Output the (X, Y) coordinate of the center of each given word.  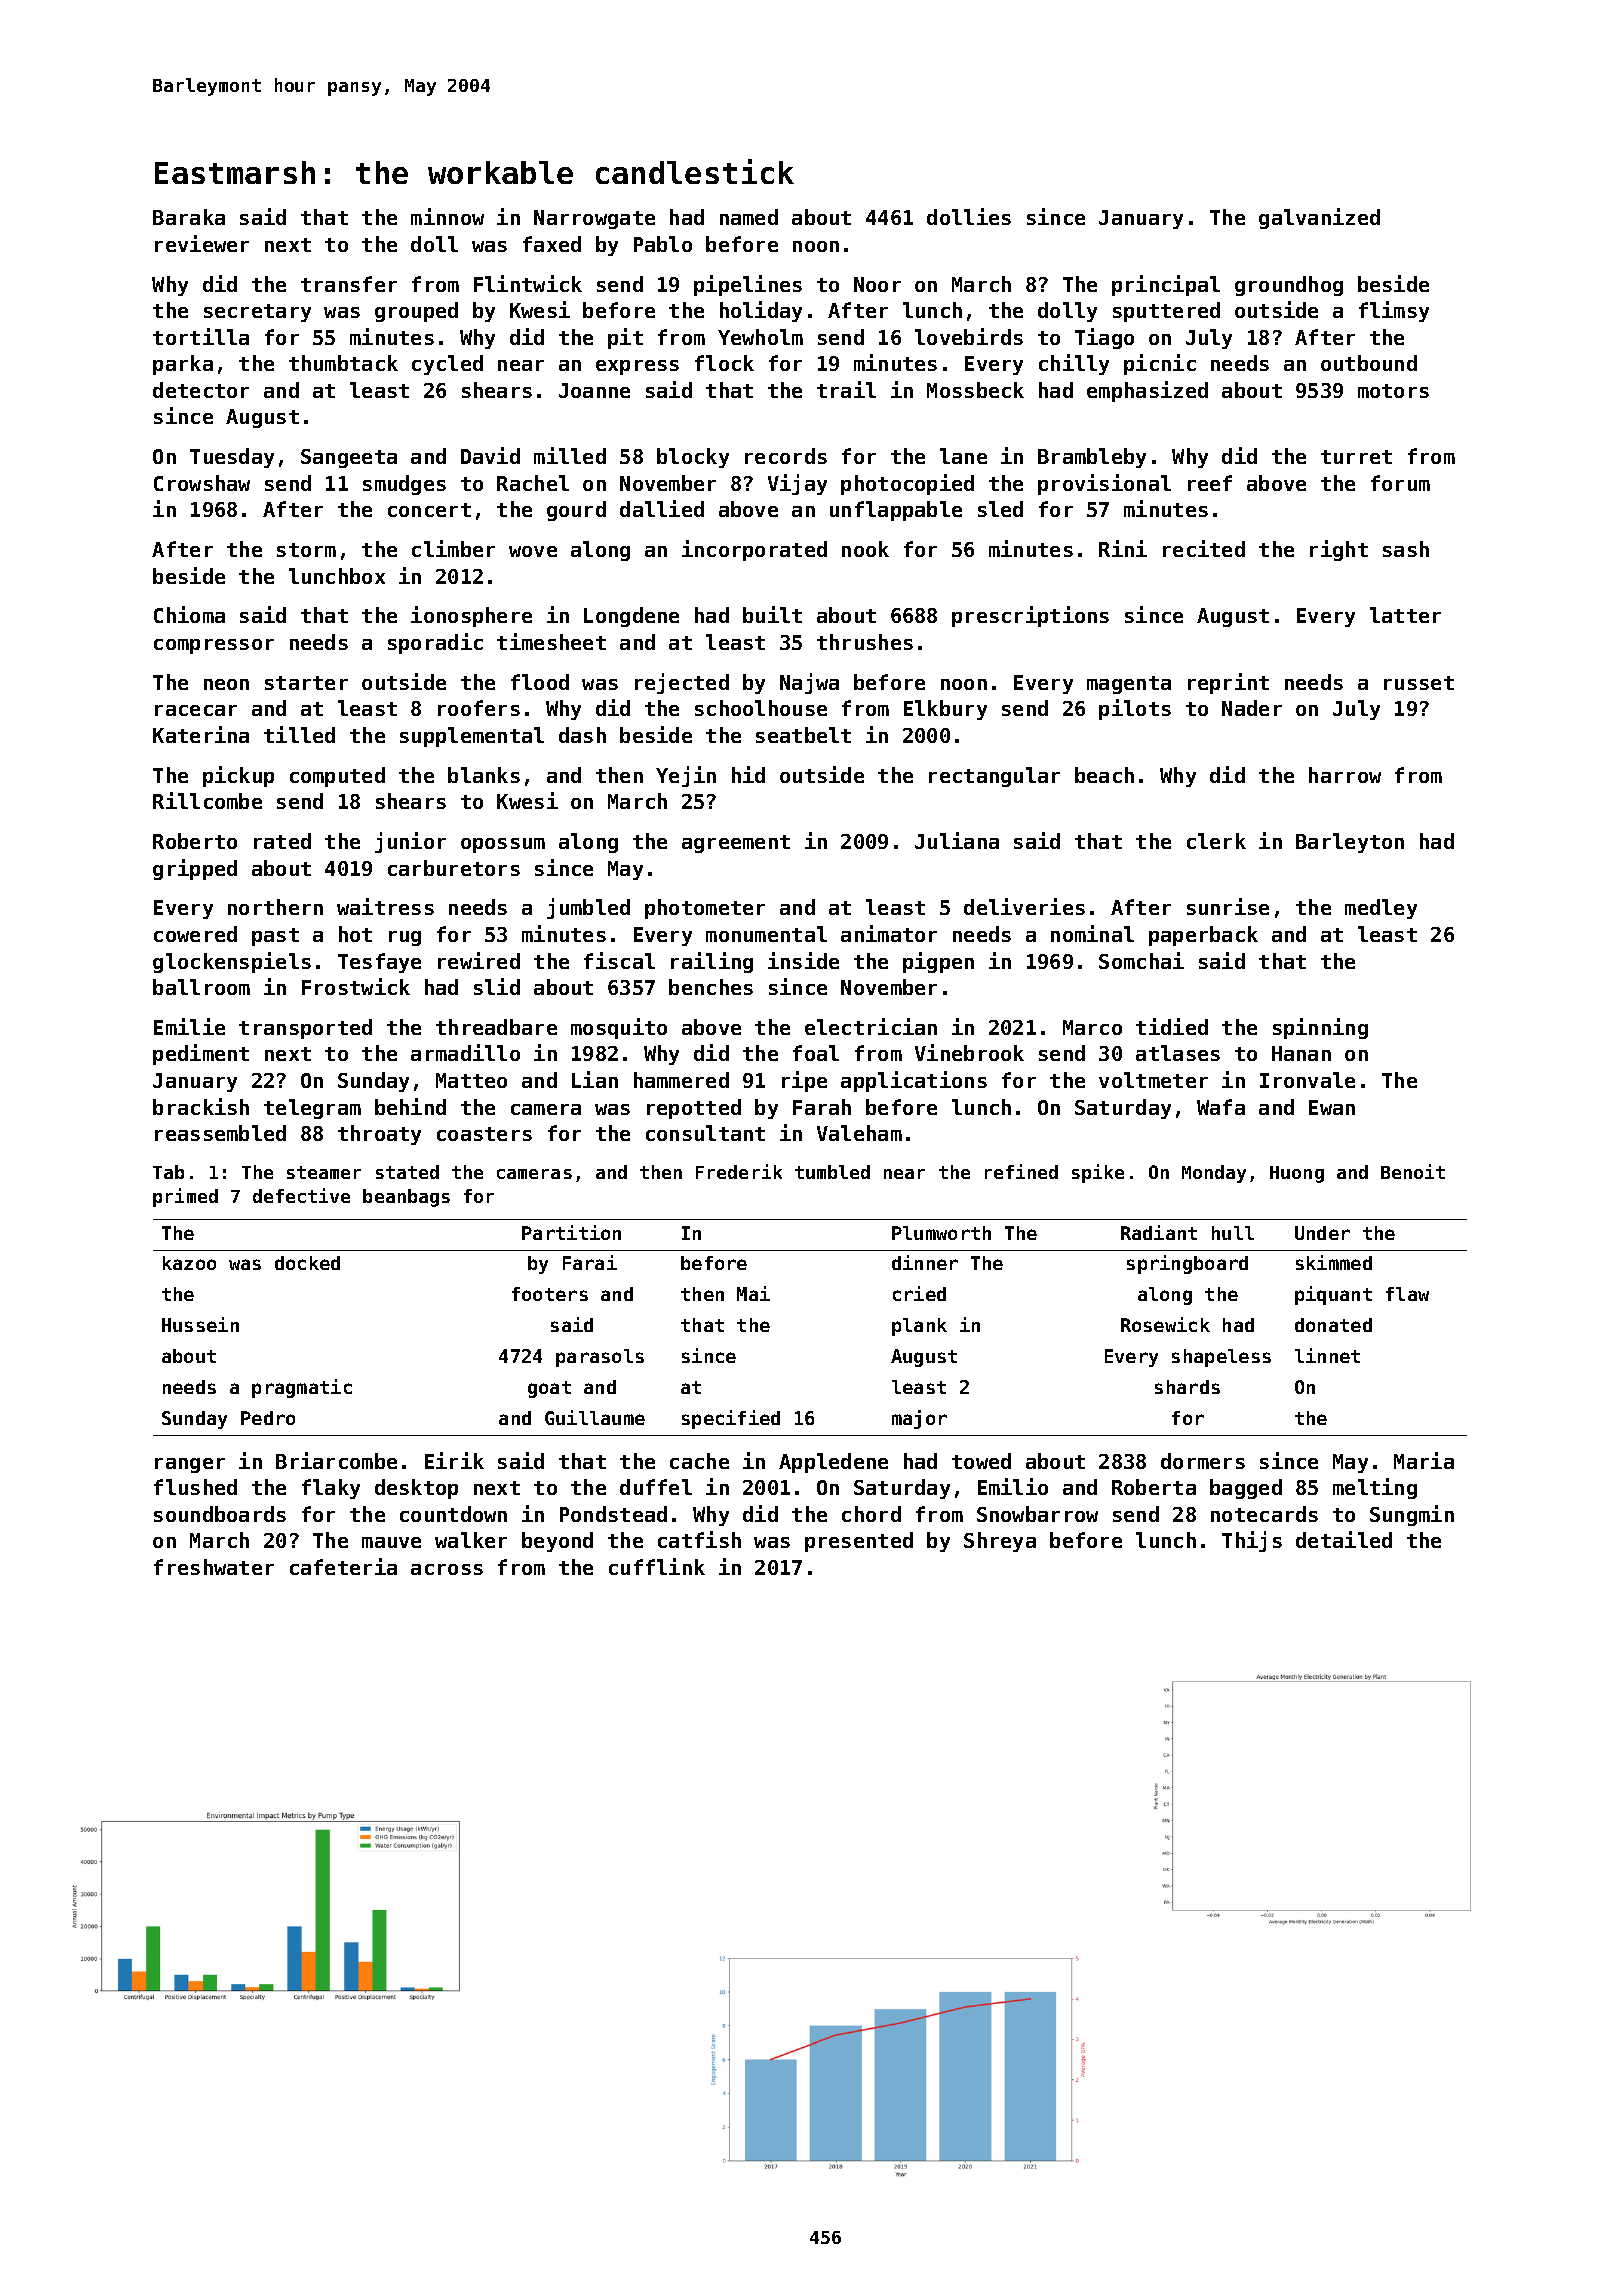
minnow (447, 216)
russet (1419, 683)
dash (582, 735)
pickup (238, 776)
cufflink (657, 1566)
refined (1021, 1171)
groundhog (1289, 286)
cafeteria (343, 1566)
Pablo (663, 244)
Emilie (189, 1026)
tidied (1172, 1026)
